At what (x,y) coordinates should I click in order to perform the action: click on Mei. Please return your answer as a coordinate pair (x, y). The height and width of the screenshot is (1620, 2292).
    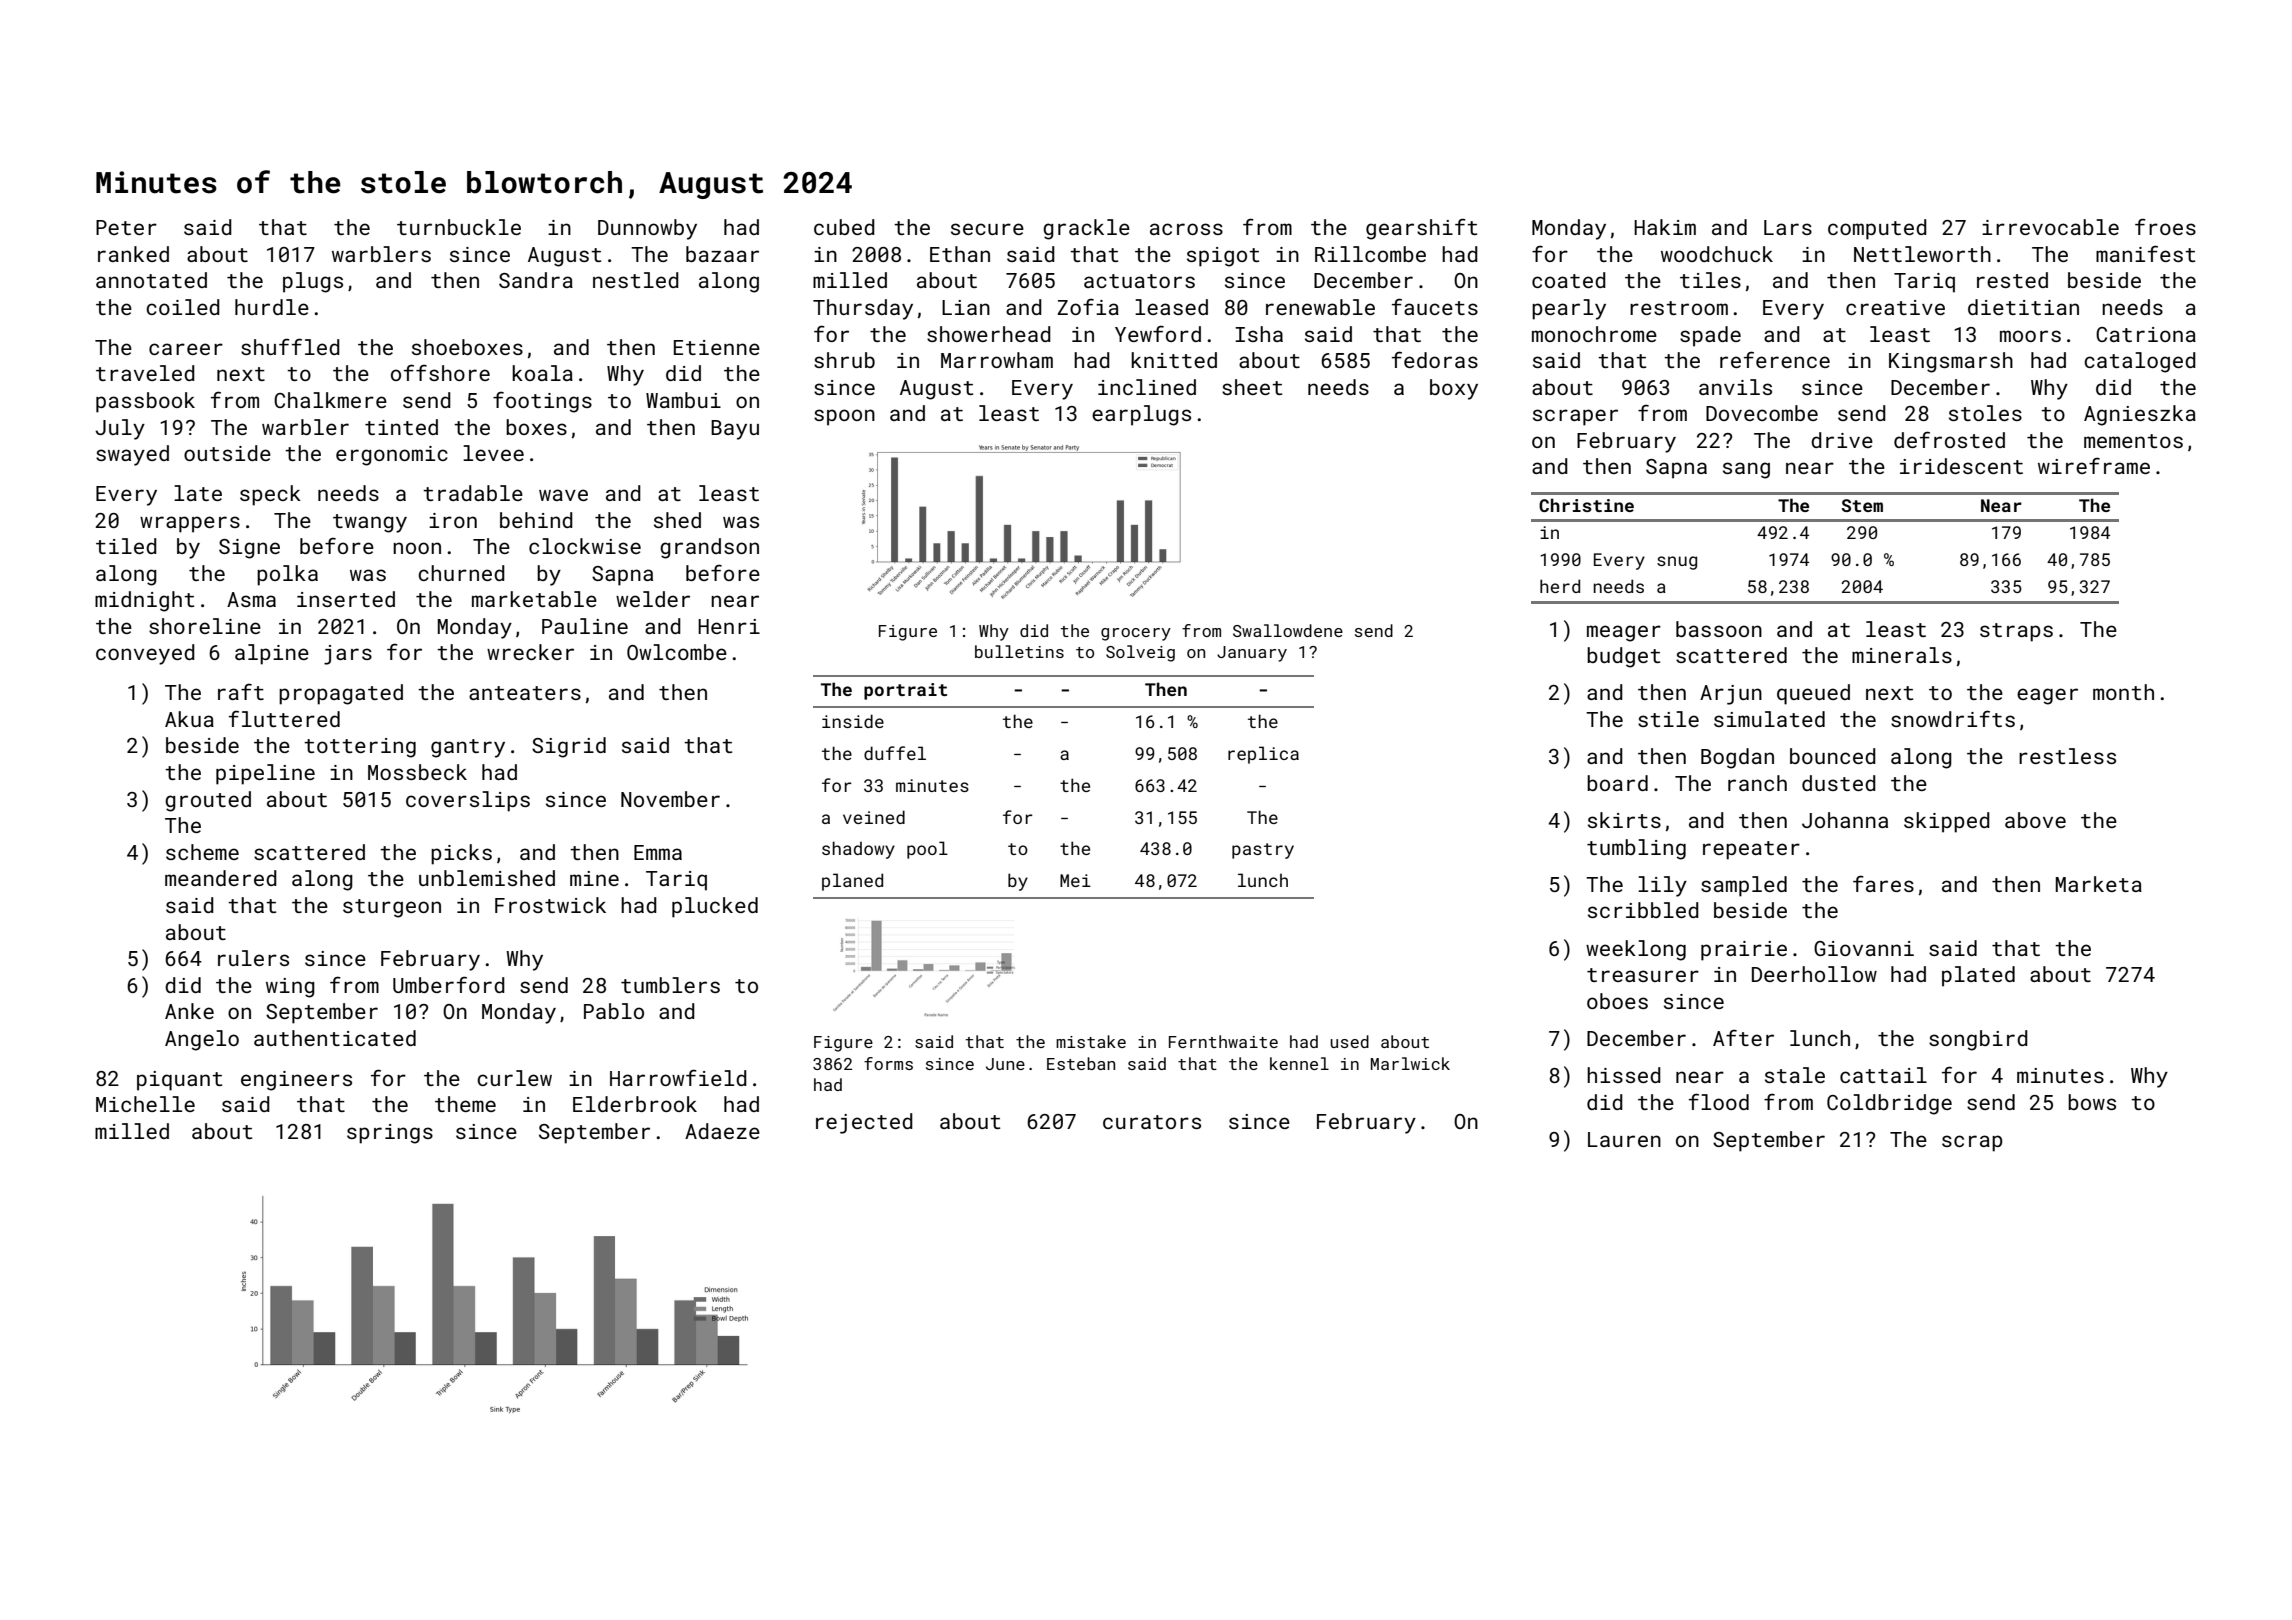
    Looking at the image, I should click on (1075, 880).
